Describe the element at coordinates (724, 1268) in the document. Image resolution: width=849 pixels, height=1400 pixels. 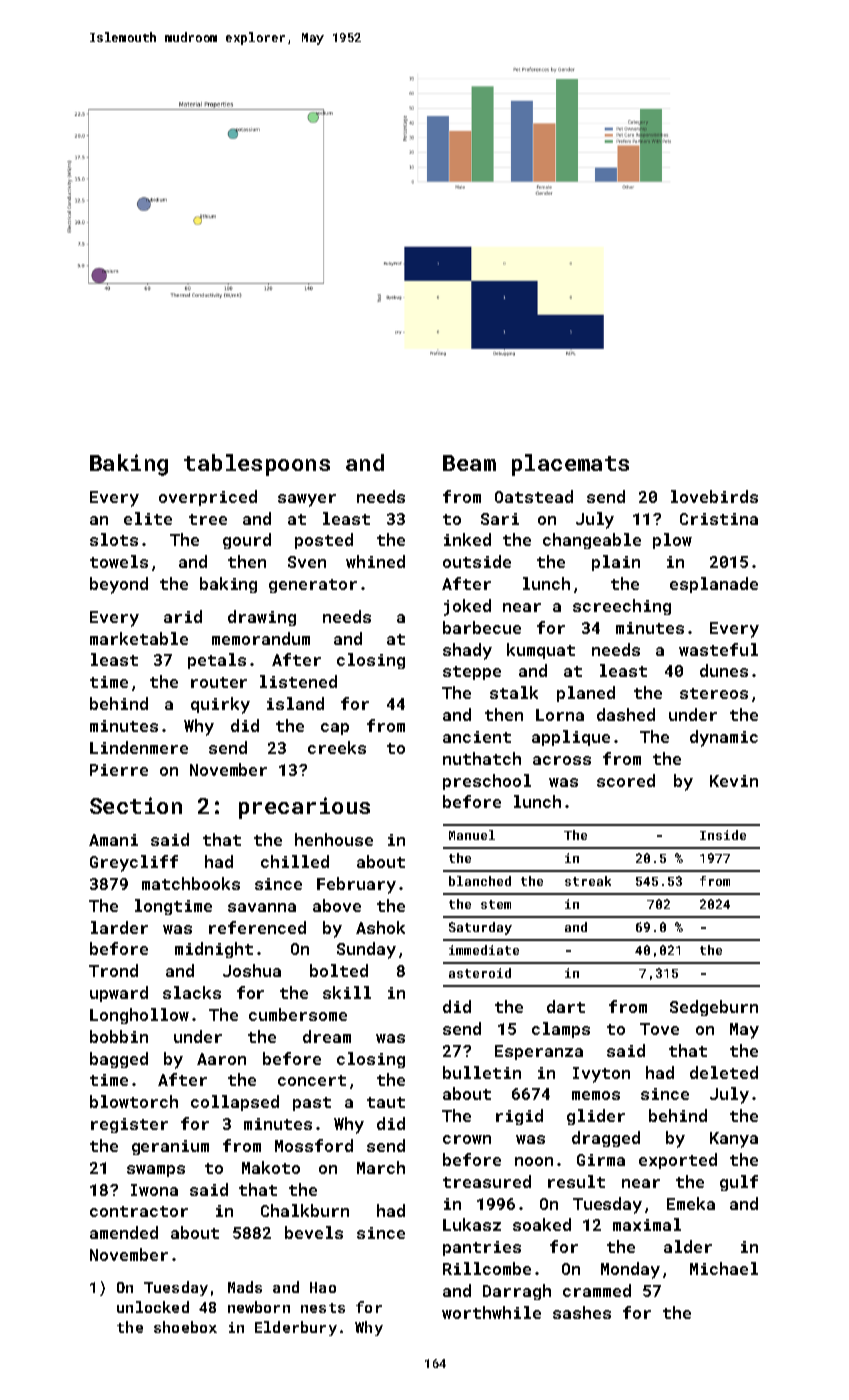
I see `Michael` at that location.
